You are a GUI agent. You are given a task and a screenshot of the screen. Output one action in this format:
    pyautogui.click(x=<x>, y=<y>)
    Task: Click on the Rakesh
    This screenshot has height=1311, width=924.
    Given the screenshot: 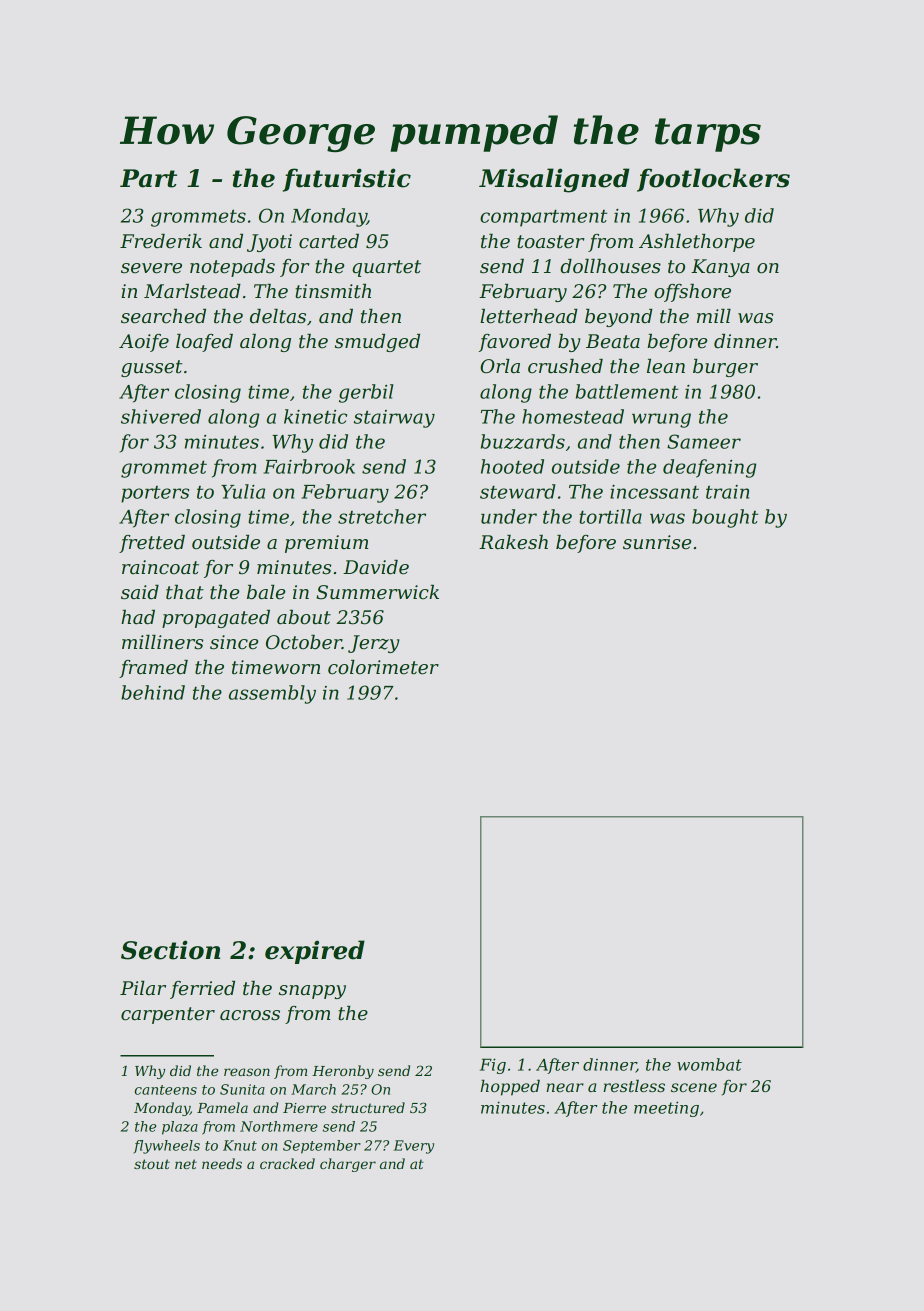 What is the action you would take?
    pyautogui.click(x=513, y=542)
